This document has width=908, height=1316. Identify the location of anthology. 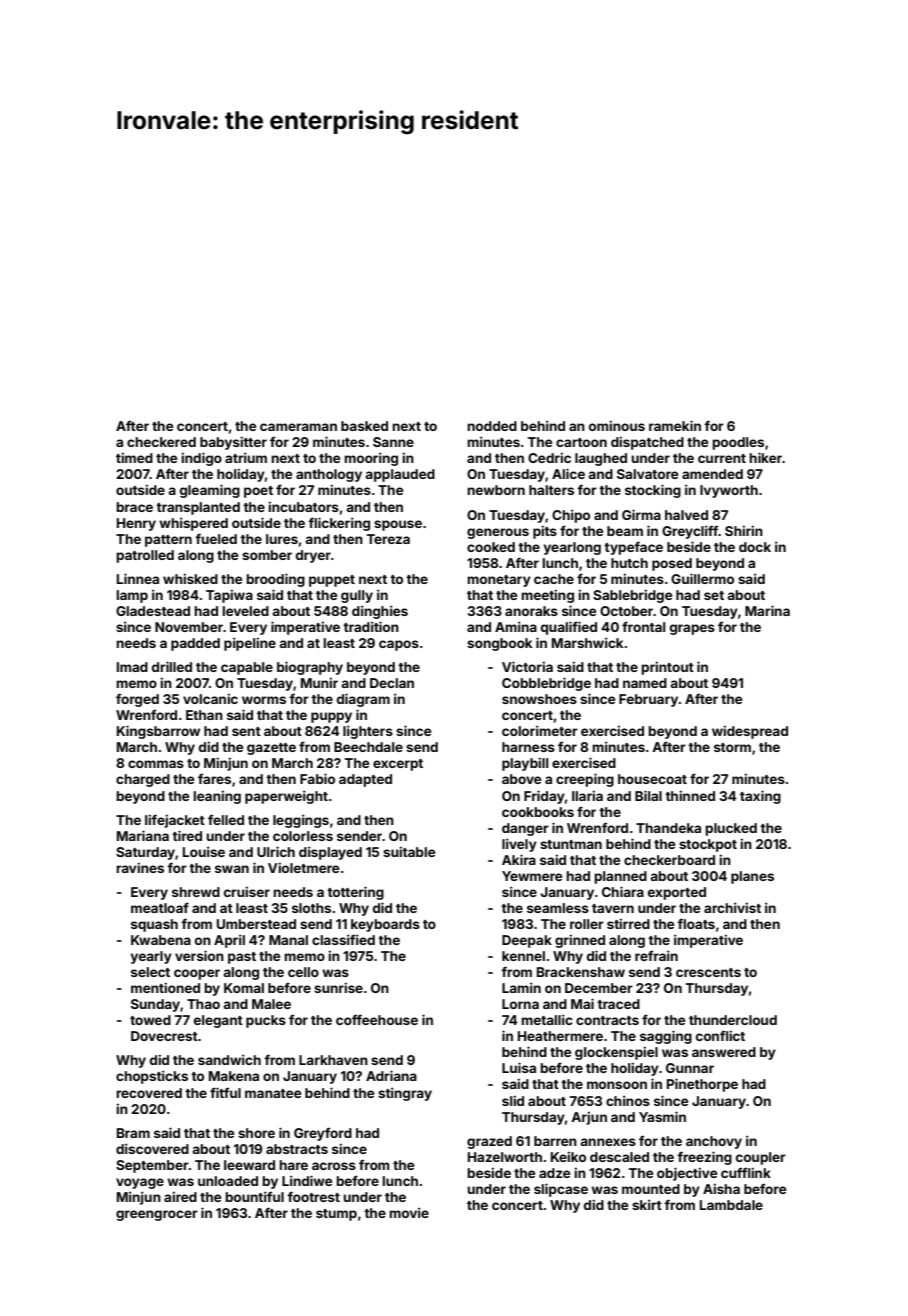
(329, 475).
